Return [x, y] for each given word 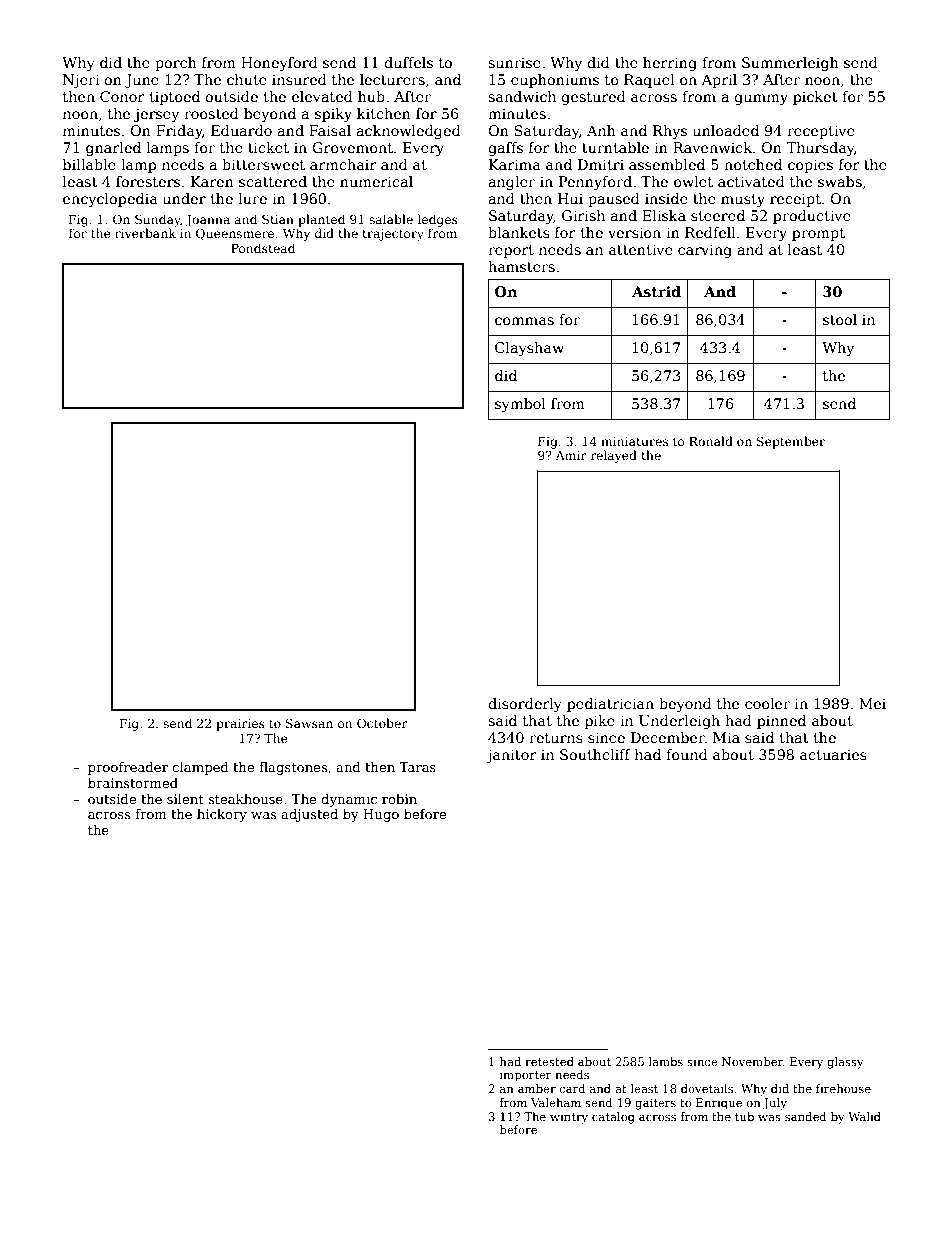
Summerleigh [790, 64]
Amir [571, 455]
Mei [872, 703]
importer [526, 1076]
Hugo [381, 815]
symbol [520, 405]
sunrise [514, 62]
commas [524, 321]
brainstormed [133, 783]
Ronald [711, 441]
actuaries [833, 754]
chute [247, 79]
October [382, 723]
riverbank [145, 233]
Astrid [656, 291]
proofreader [128, 768]
